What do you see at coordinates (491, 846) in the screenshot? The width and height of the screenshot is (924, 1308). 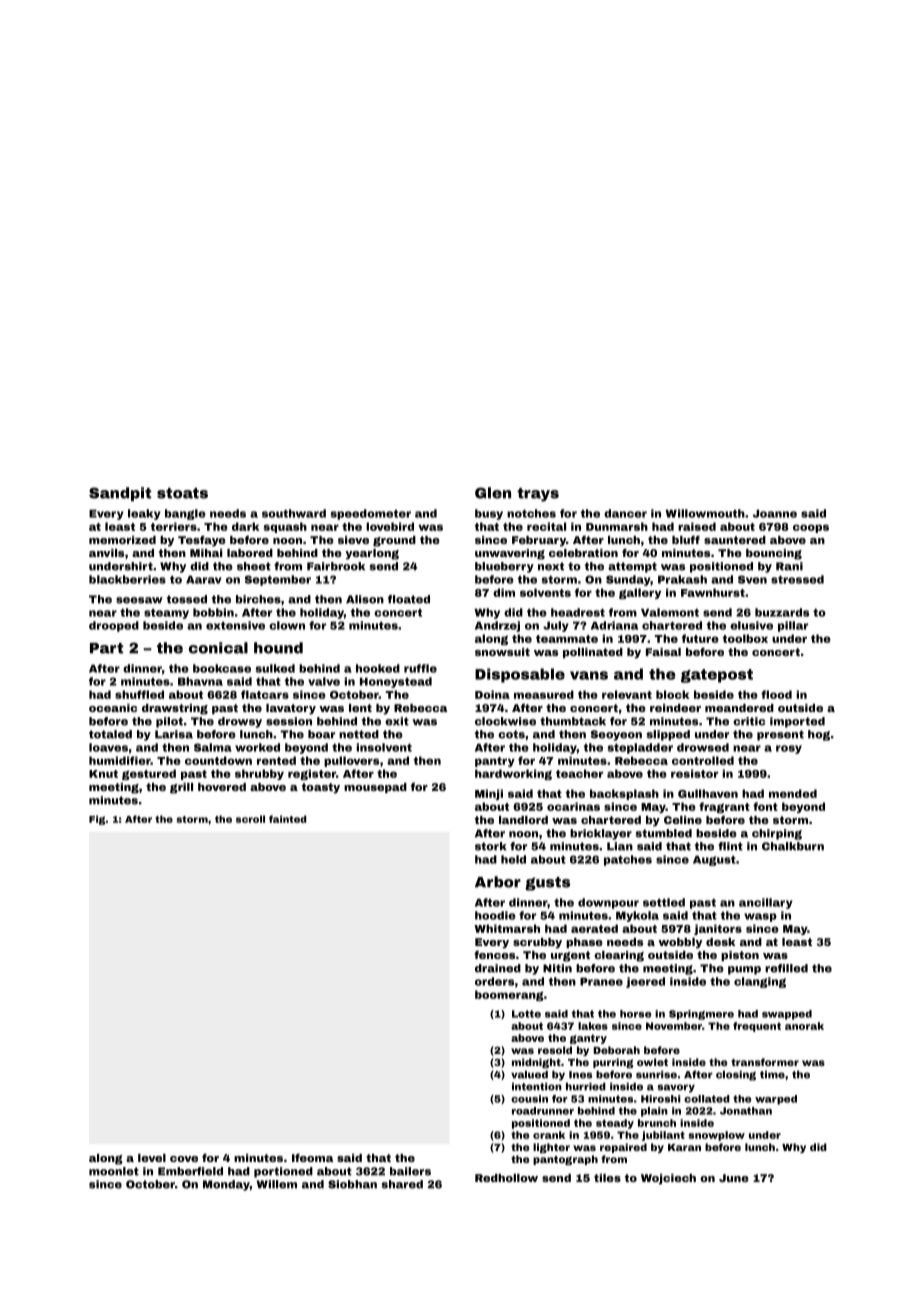 I see `stork` at bounding box center [491, 846].
